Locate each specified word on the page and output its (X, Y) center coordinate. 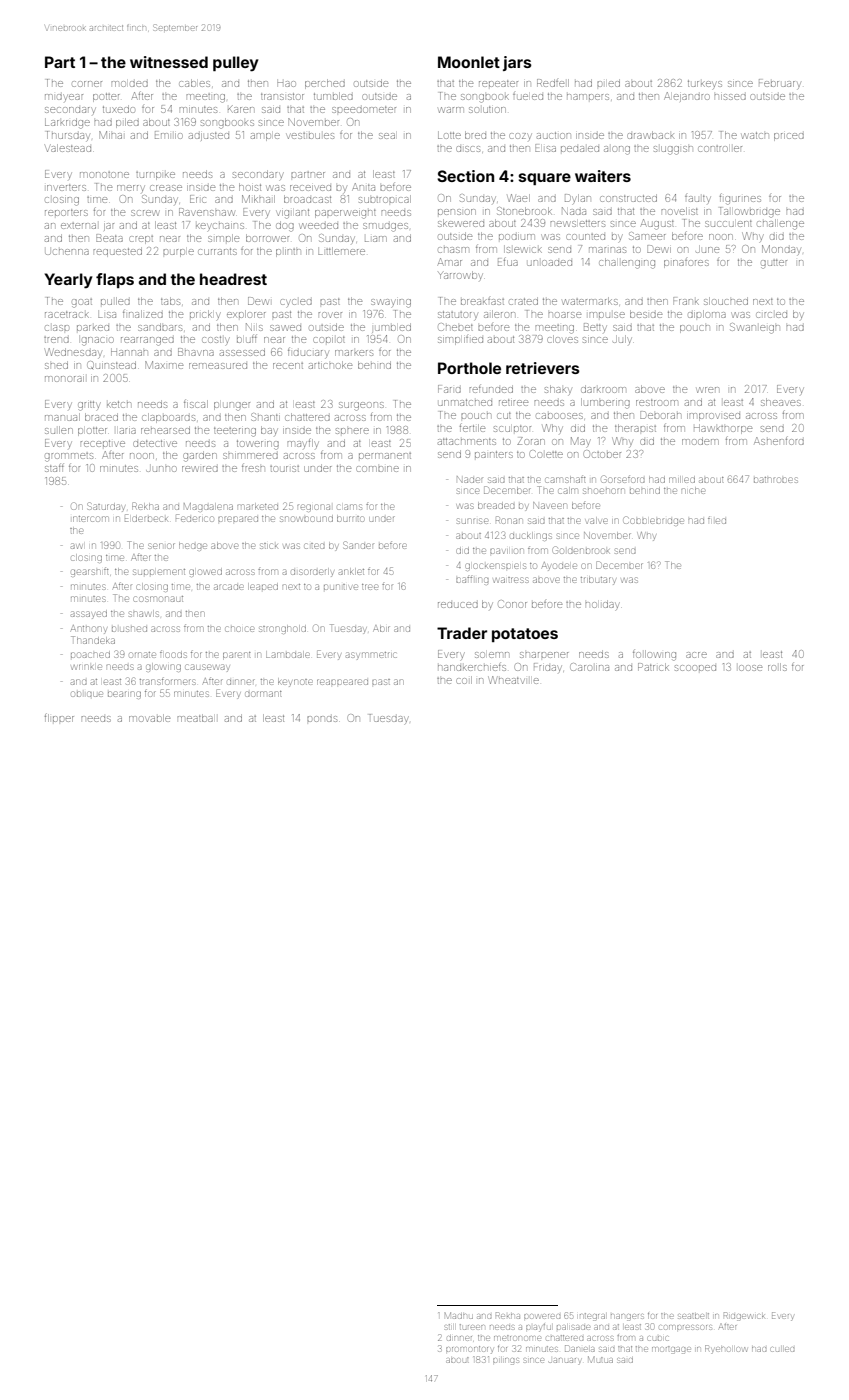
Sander (359, 545)
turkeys (705, 84)
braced (101, 417)
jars (517, 63)
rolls (777, 667)
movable (149, 718)
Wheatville (513, 680)
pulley (236, 64)
